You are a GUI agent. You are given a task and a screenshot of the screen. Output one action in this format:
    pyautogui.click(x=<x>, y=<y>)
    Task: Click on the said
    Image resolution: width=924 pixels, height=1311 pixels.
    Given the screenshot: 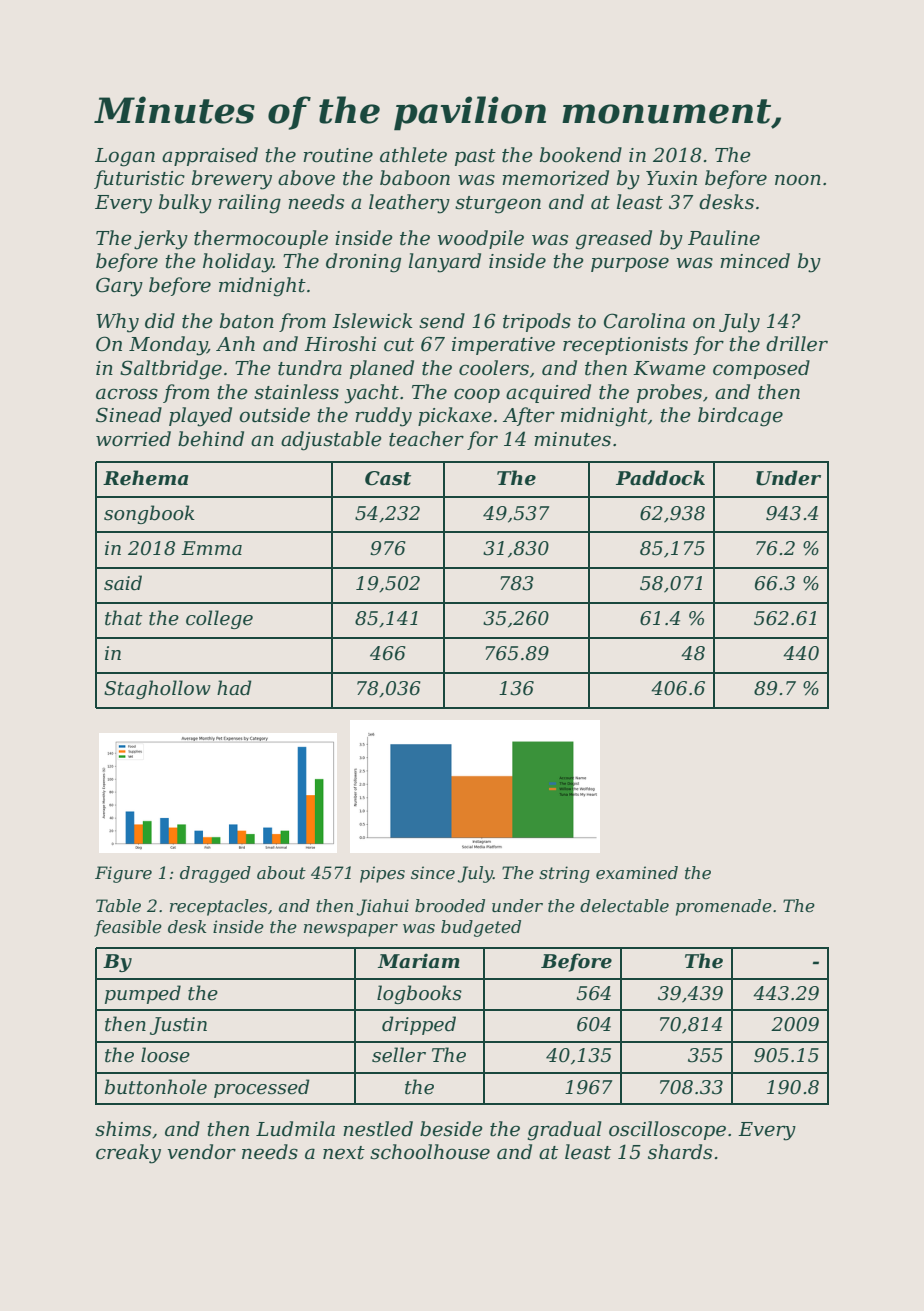 What is the action you would take?
    pyautogui.click(x=123, y=583)
